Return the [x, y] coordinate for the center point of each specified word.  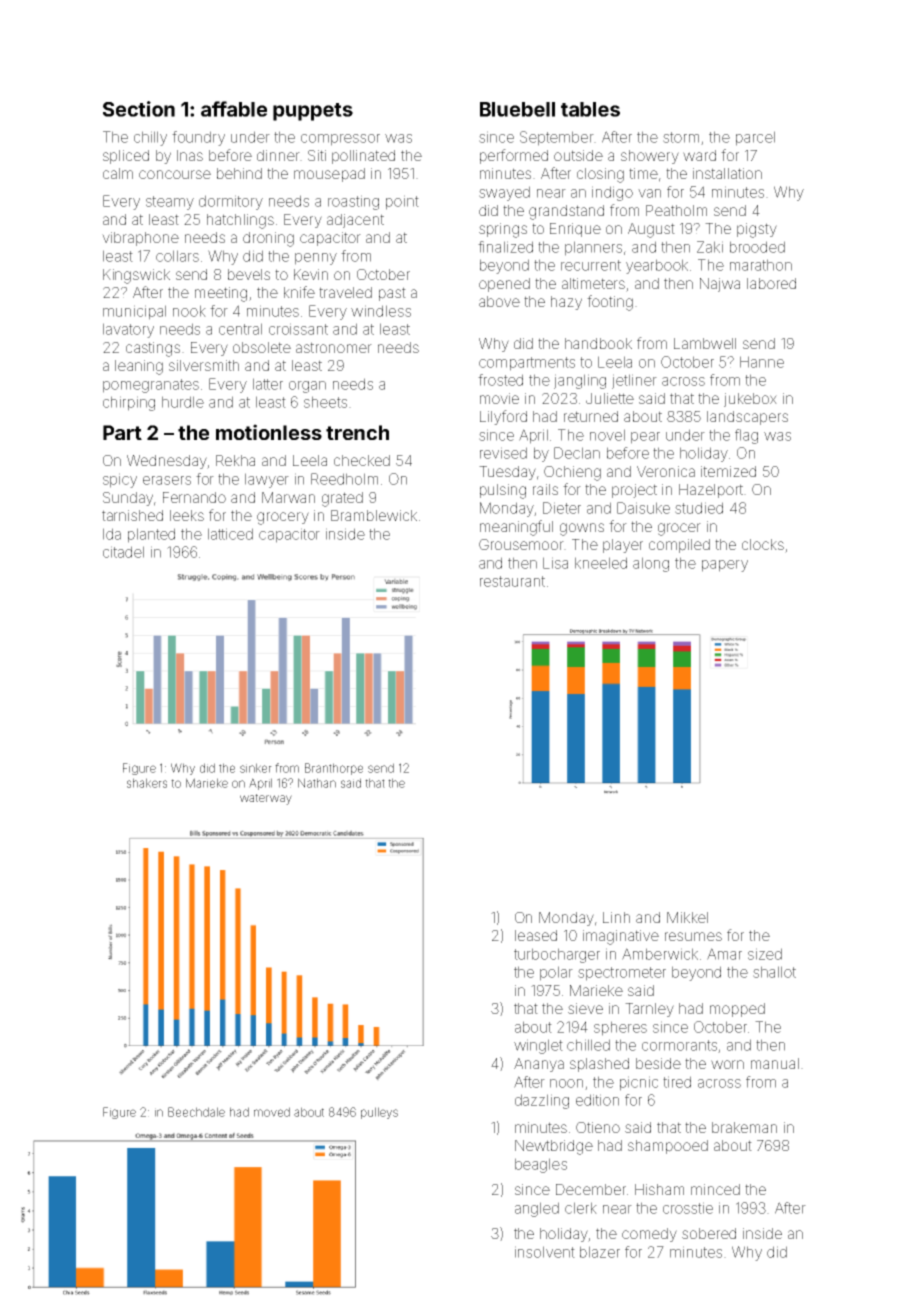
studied [699, 508]
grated [342, 499]
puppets [313, 112]
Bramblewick [374, 515]
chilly [150, 138]
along [651, 564]
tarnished [132, 515]
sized [765, 954]
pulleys [379, 1113]
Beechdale [196, 1112]
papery [725, 566]
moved [272, 1112]
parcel [755, 138]
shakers [147, 783]
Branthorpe [334, 769]
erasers [167, 480]
